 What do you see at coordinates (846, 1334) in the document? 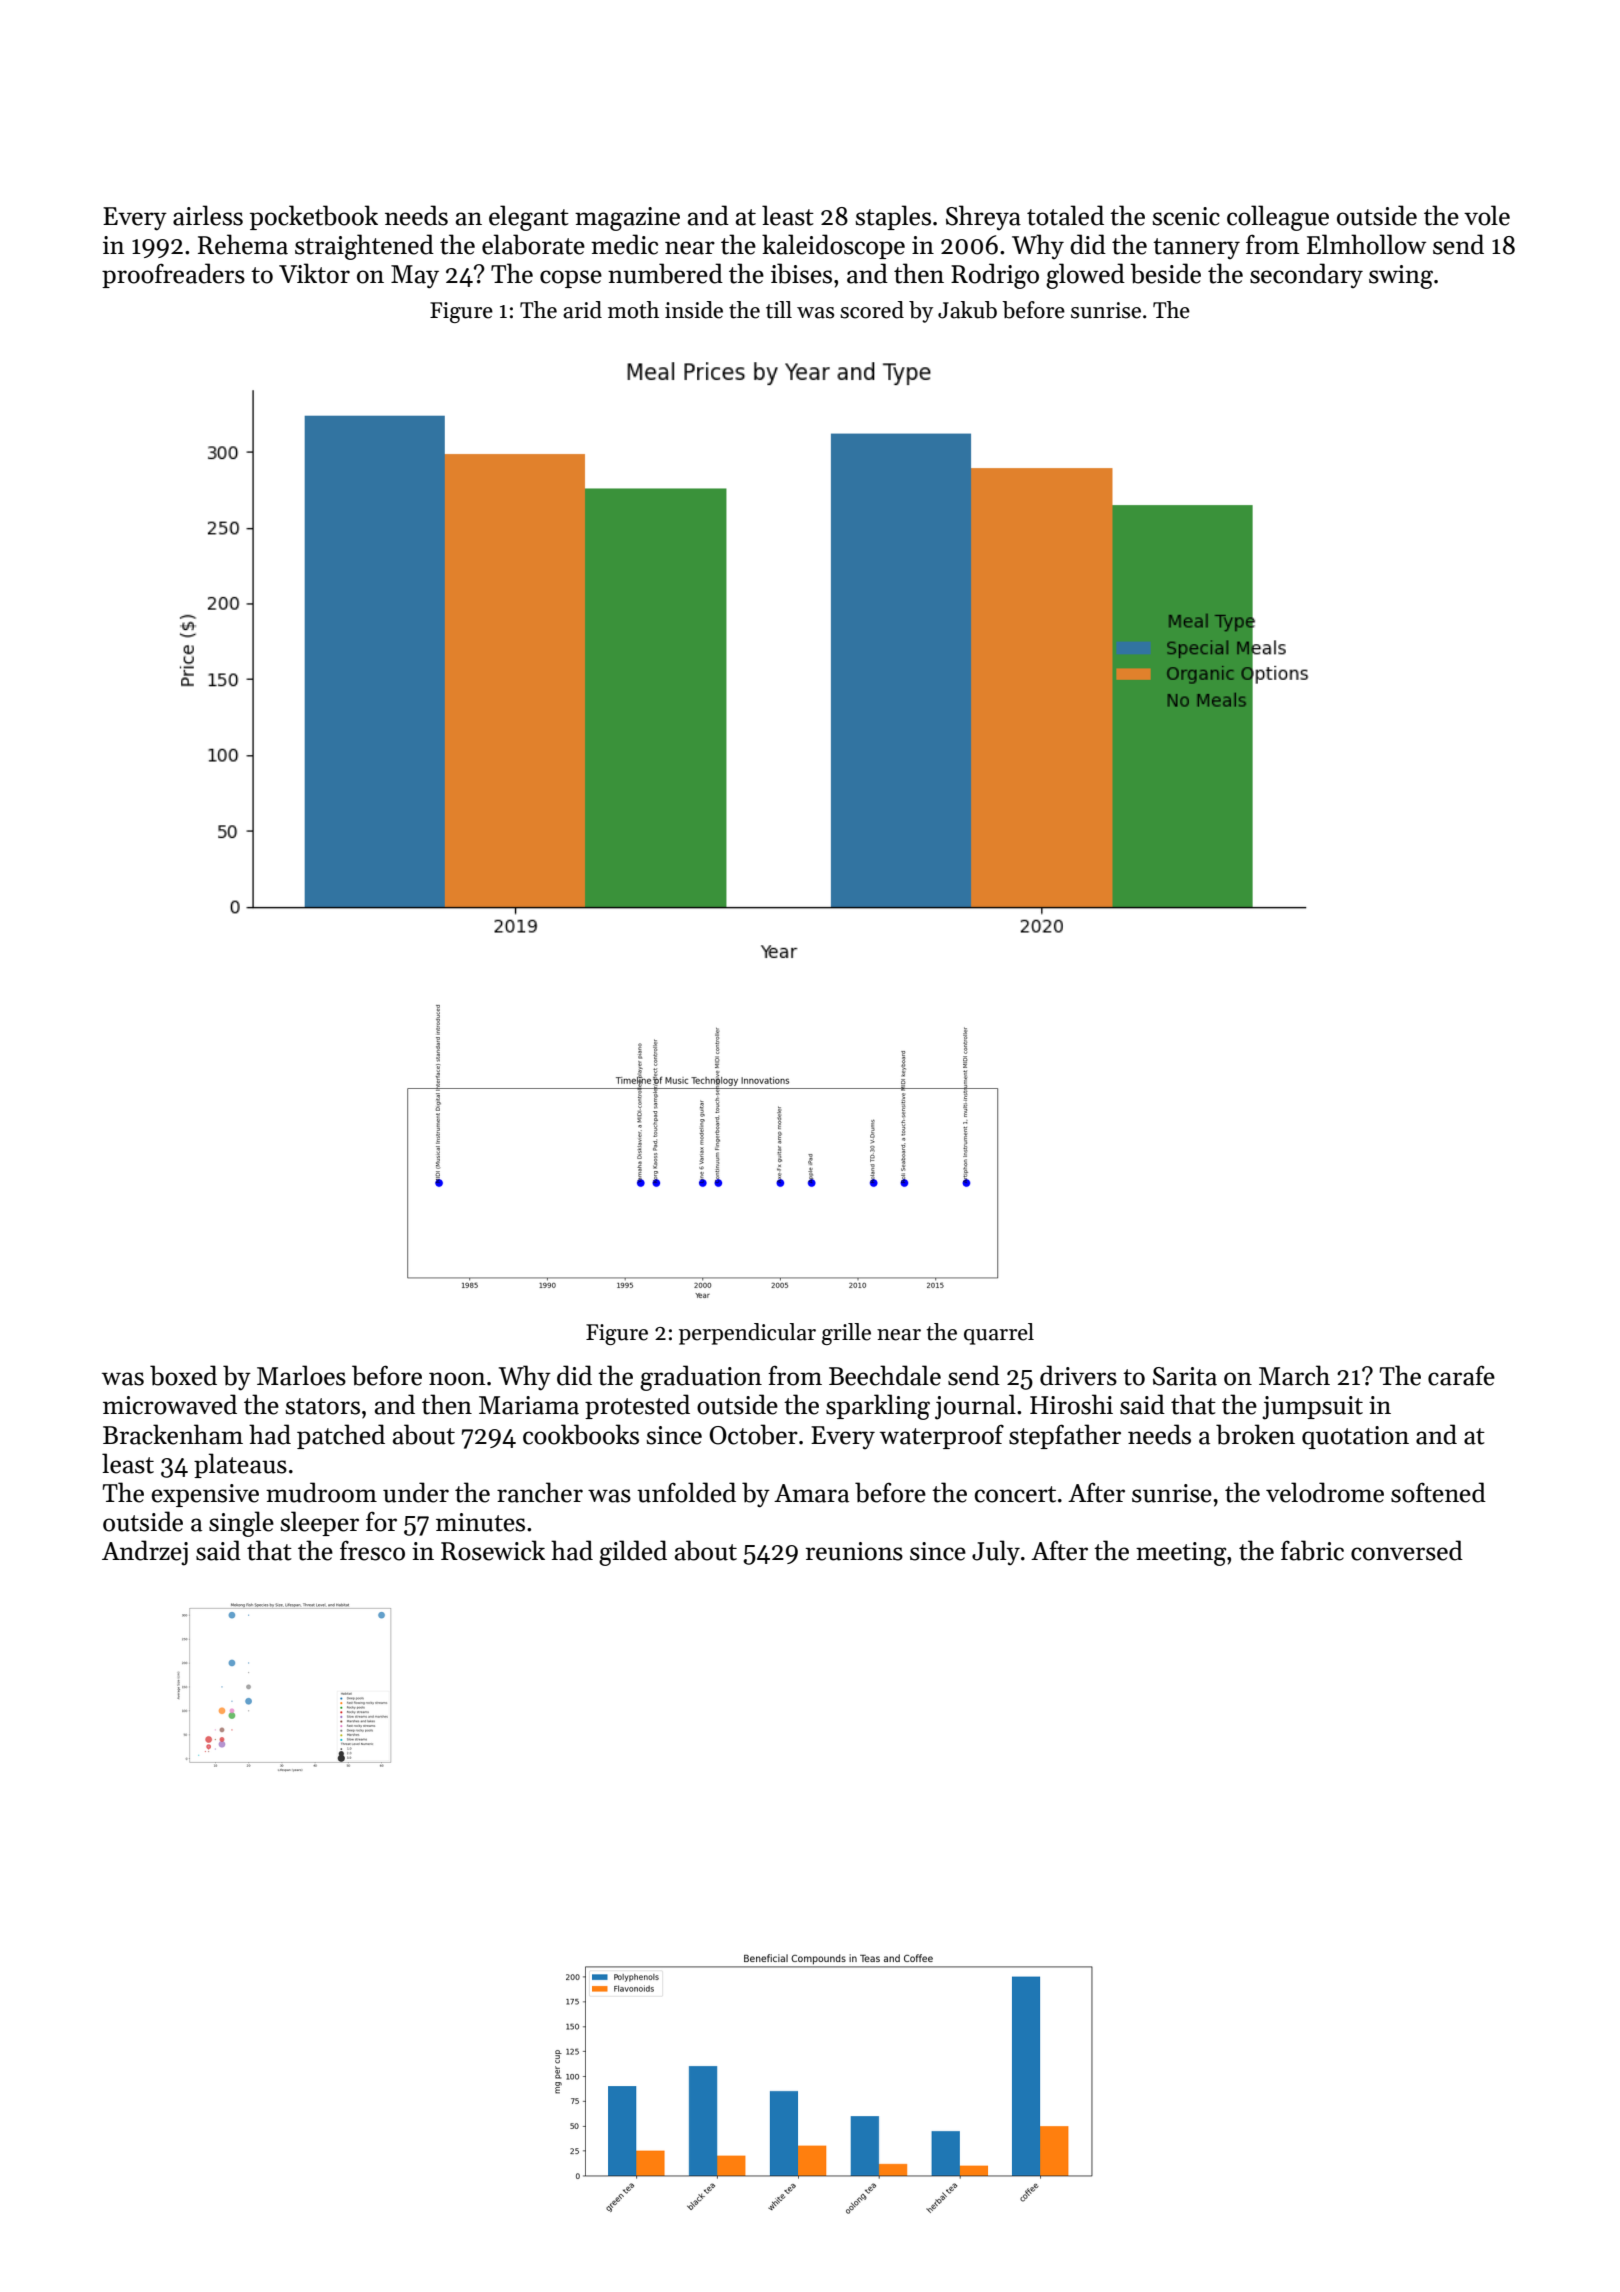
I see `grille` at bounding box center [846, 1334].
